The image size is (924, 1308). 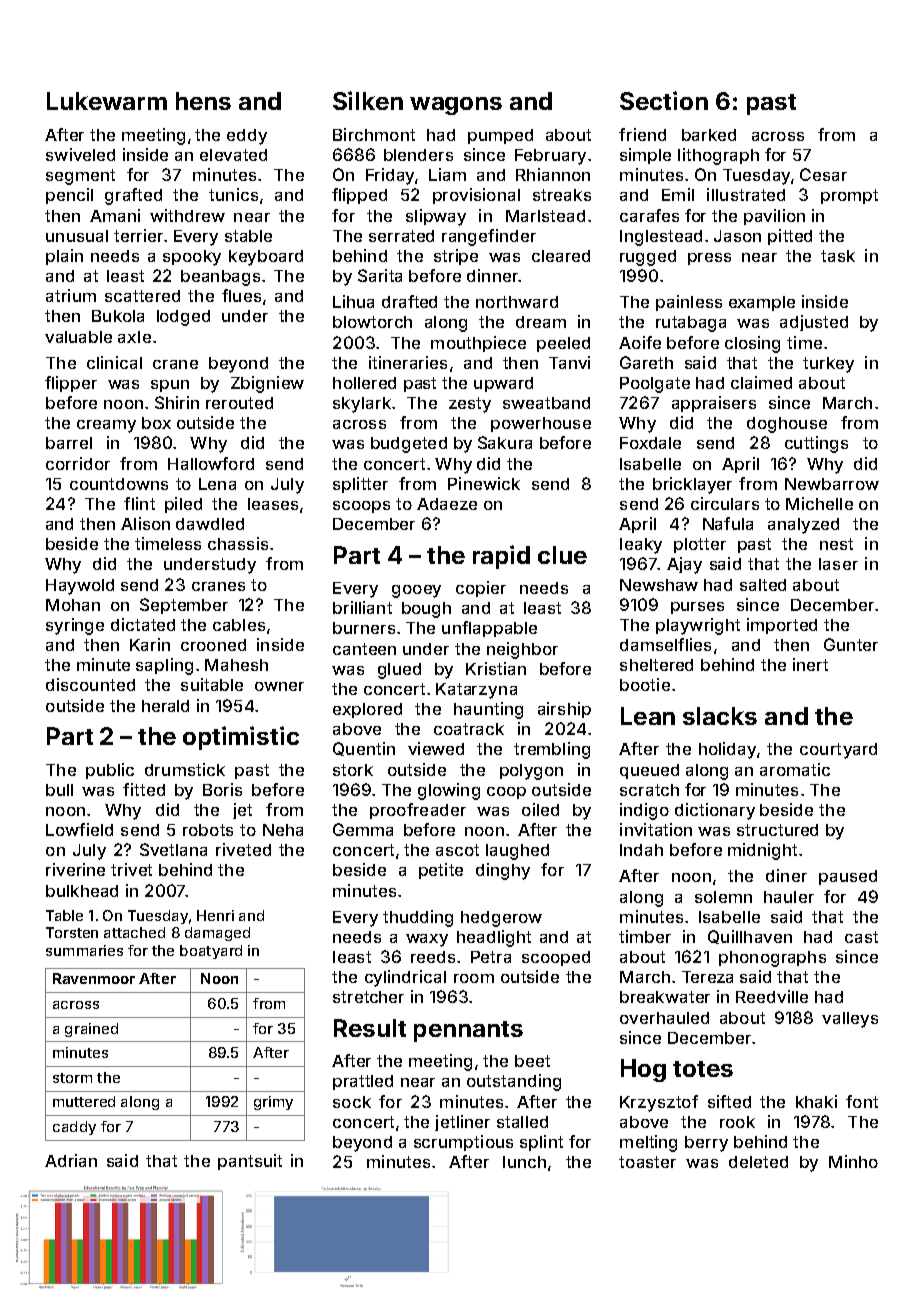 What do you see at coordinates (838, 751) in the image?
I see `courtyard` at bounding box center [838, 751].
